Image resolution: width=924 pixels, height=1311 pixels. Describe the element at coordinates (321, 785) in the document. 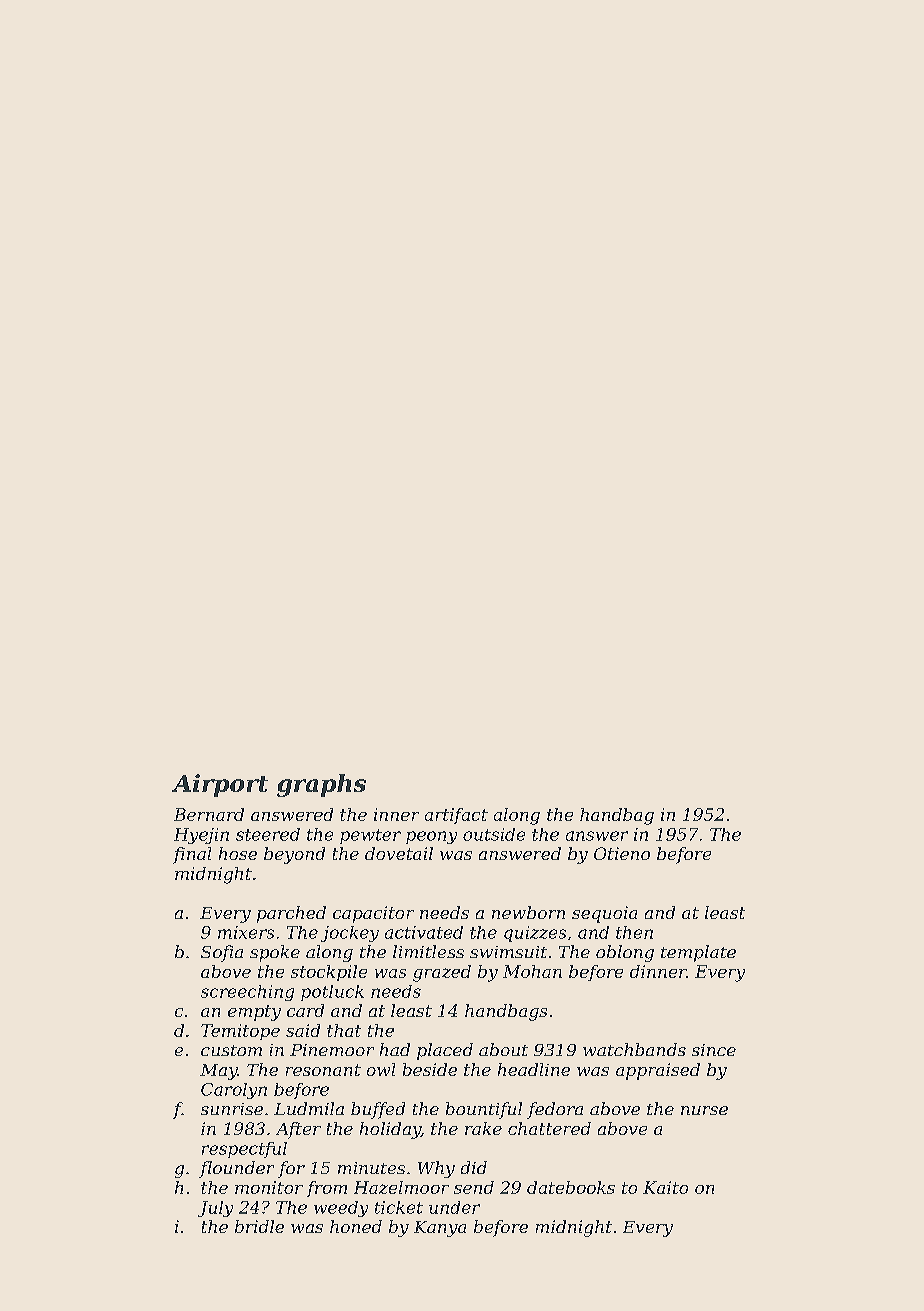

I see `graphs` at that location.
